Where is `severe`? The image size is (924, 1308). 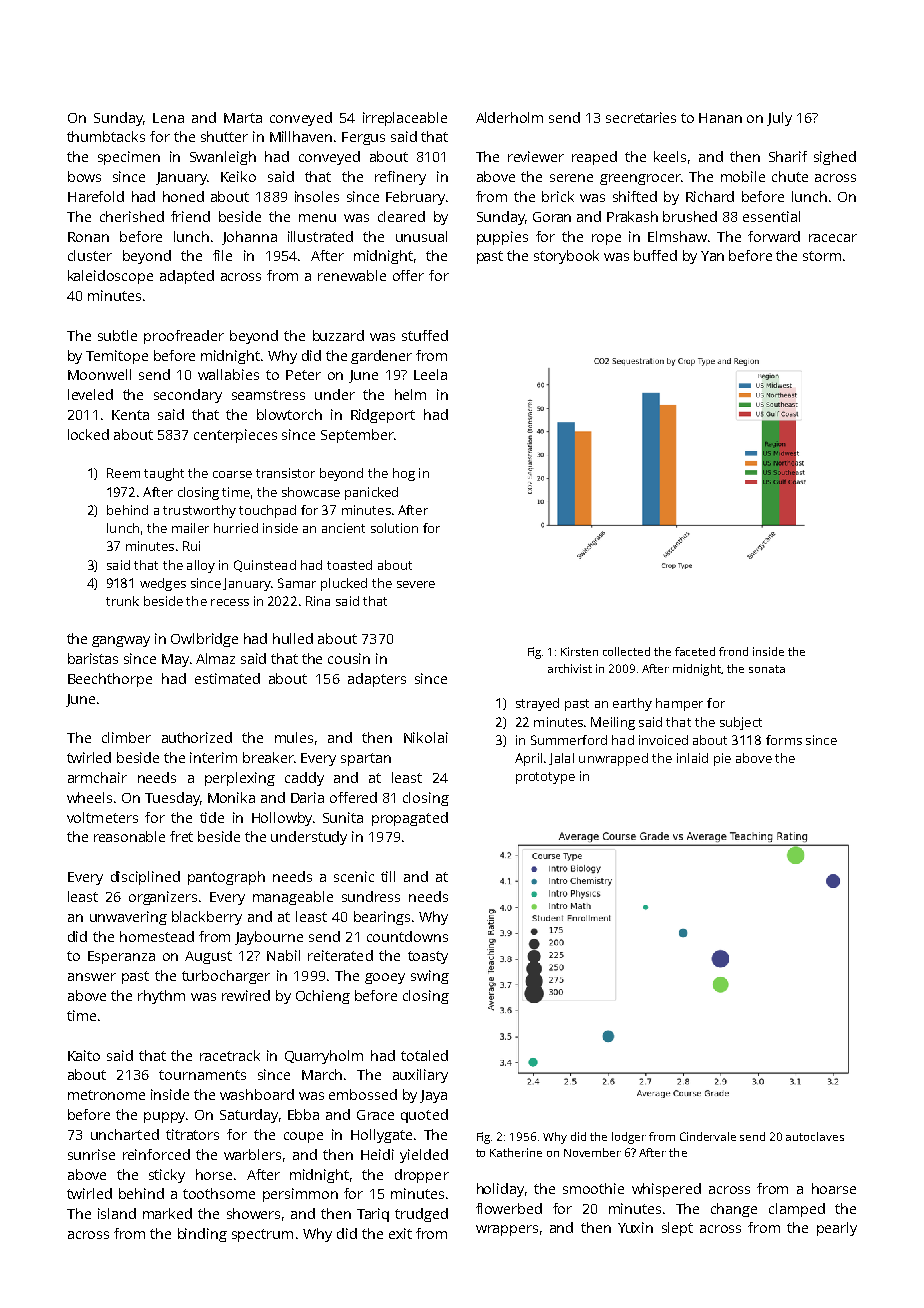 severe is located at coordinates (416, 584).
